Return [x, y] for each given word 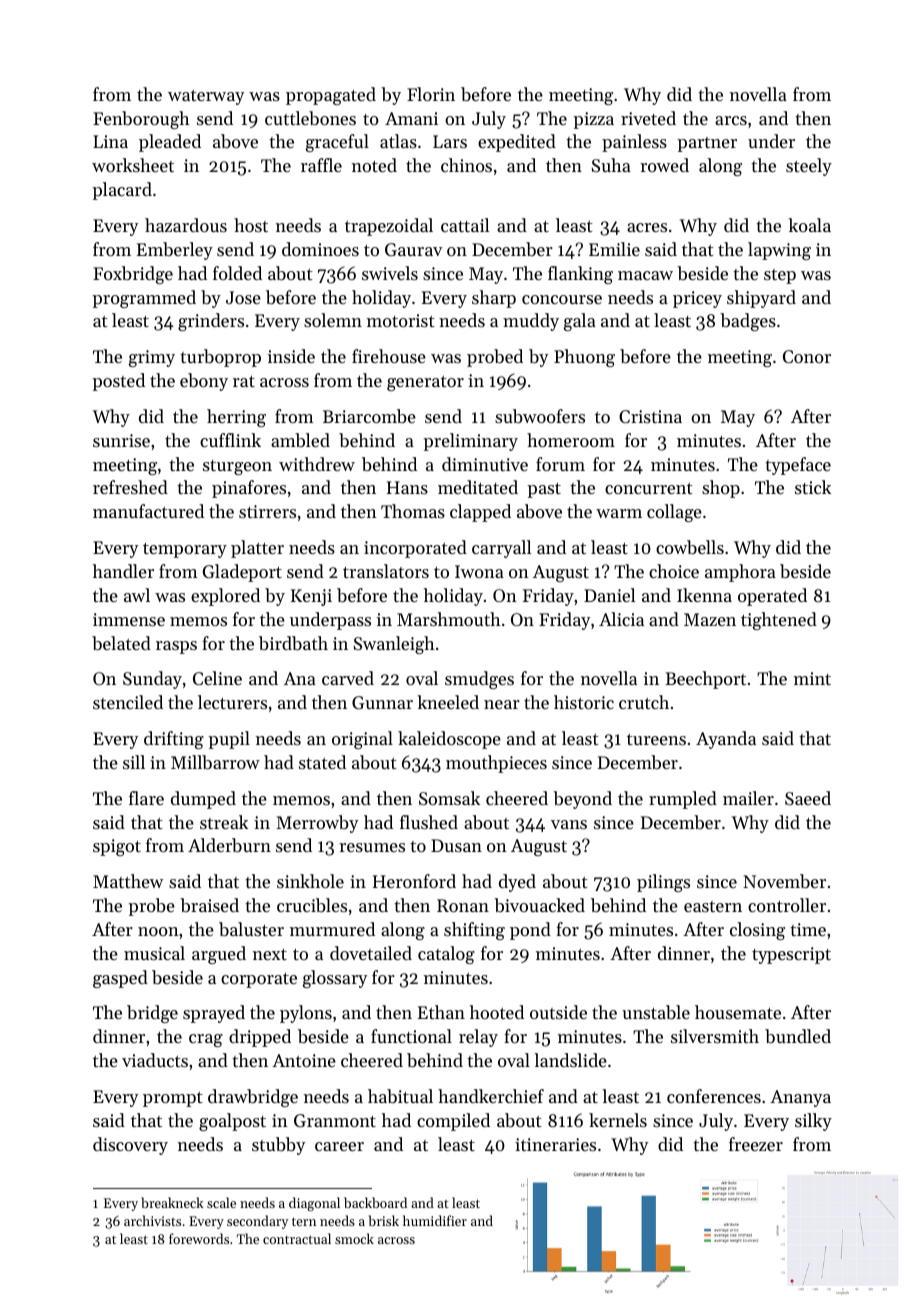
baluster [251, 929]
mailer [748, 798]
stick [813, 487]
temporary [185, 550]
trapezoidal [389, 227]
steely [809, 167]
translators [386, 571]
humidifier [435, 1220]
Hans [407, 487]
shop [721, 489]
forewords [199, 1238]
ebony [204, 382]
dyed [517, 883]
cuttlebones [310, 118]
